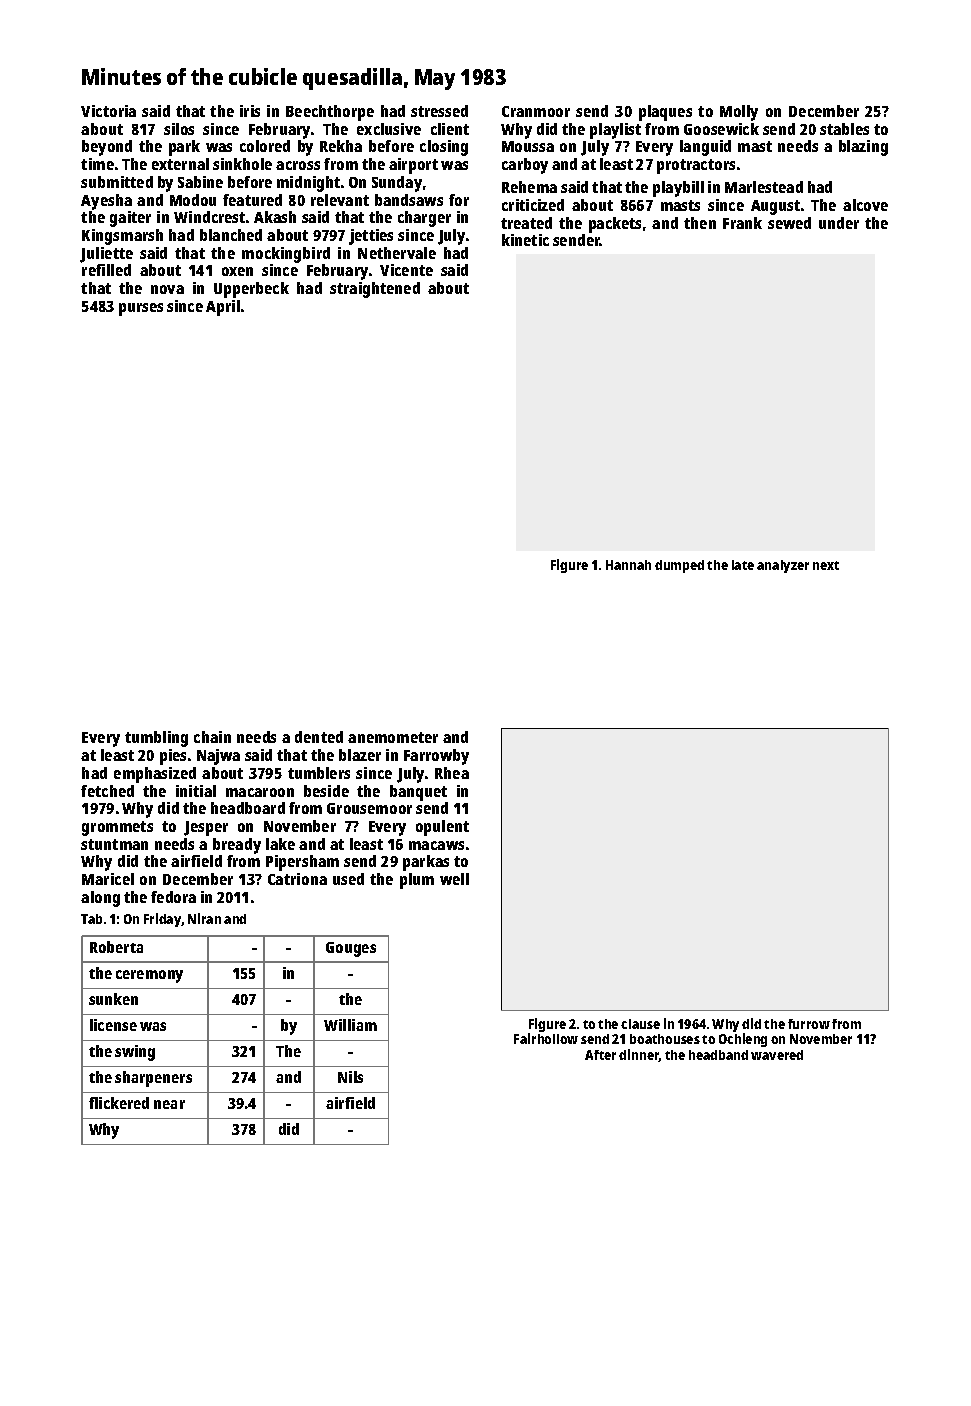  I want to click on dumped, so click(679, 566).
